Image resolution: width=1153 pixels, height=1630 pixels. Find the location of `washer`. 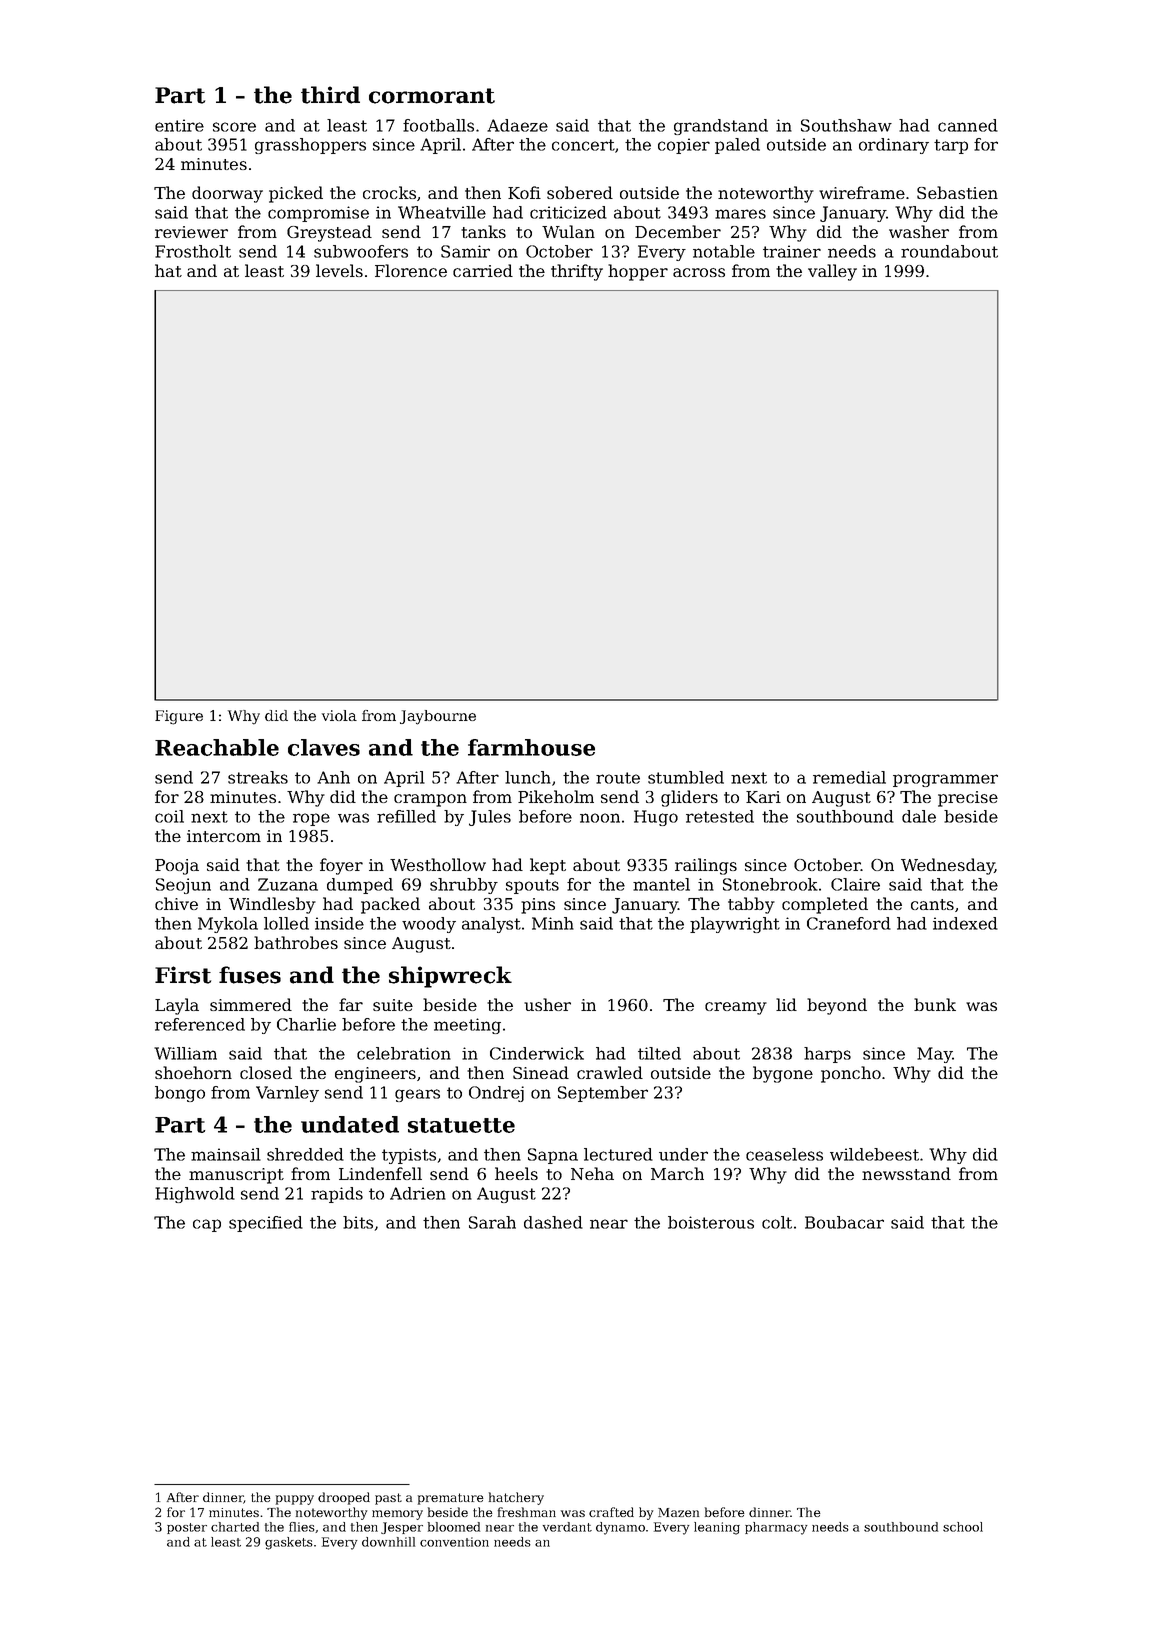

washer is located at coordinates (919, 231).
